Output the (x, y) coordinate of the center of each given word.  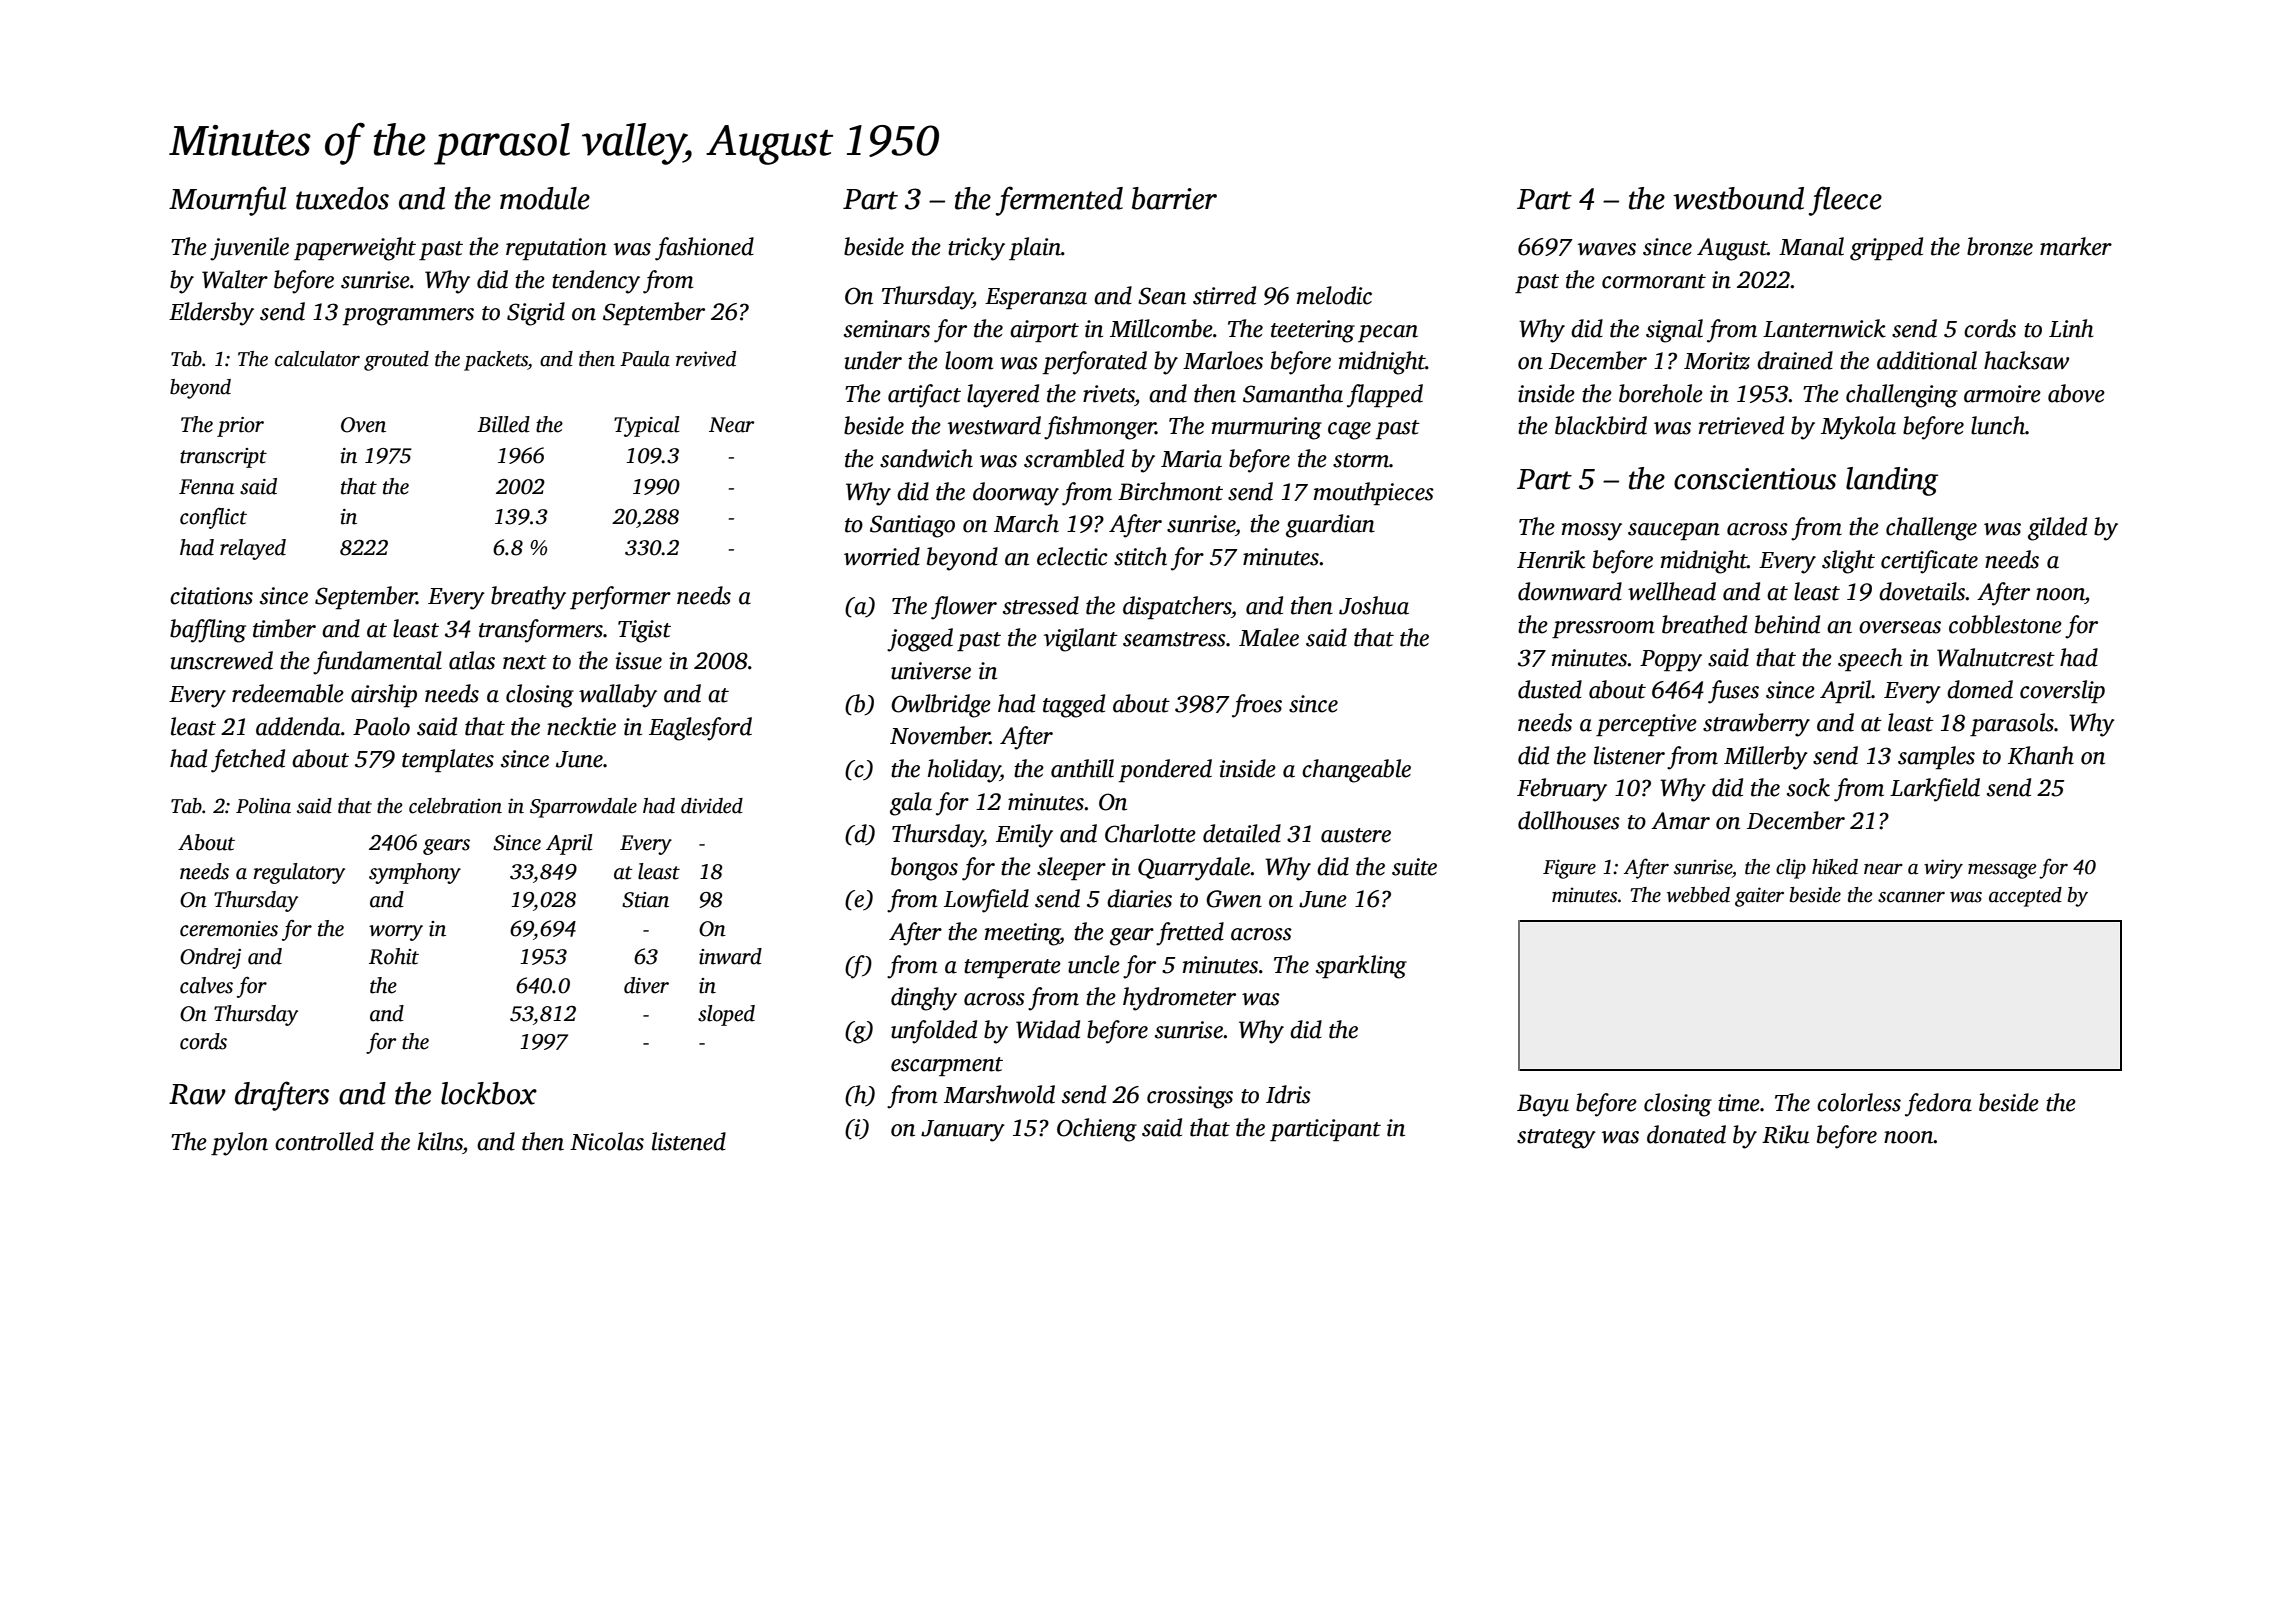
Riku (1785, 1134)
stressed (1041, 605)
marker (2076, 246)
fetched (248, 761)
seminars (887, 329)
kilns (440, 1141)
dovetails (1922, 591)
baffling (208, 631)
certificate (1929, 562)
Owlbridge (941, 706)
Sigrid (536, 314)
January (963, 1131)
